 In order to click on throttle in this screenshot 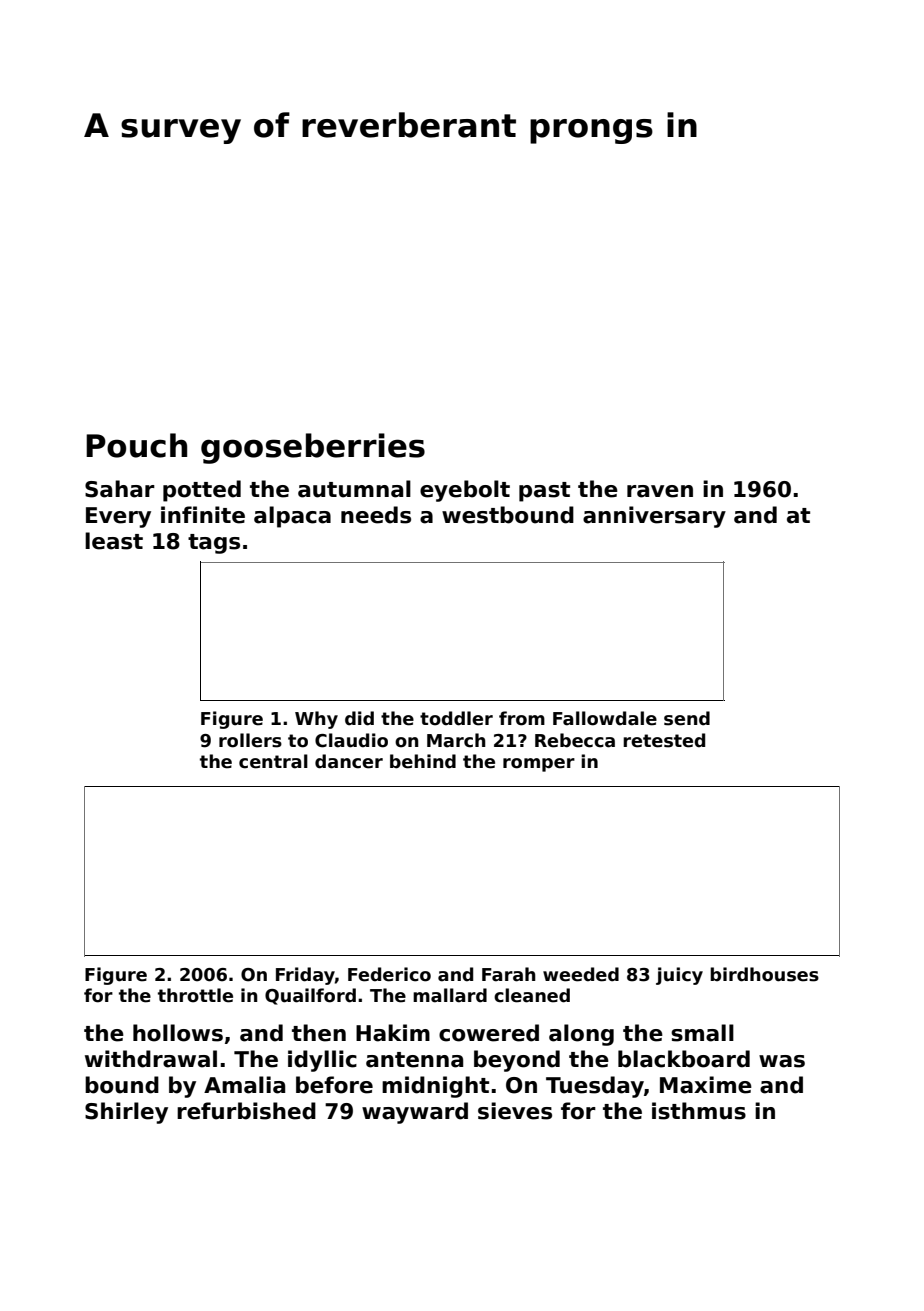, I will do `click(195, 995)`.
